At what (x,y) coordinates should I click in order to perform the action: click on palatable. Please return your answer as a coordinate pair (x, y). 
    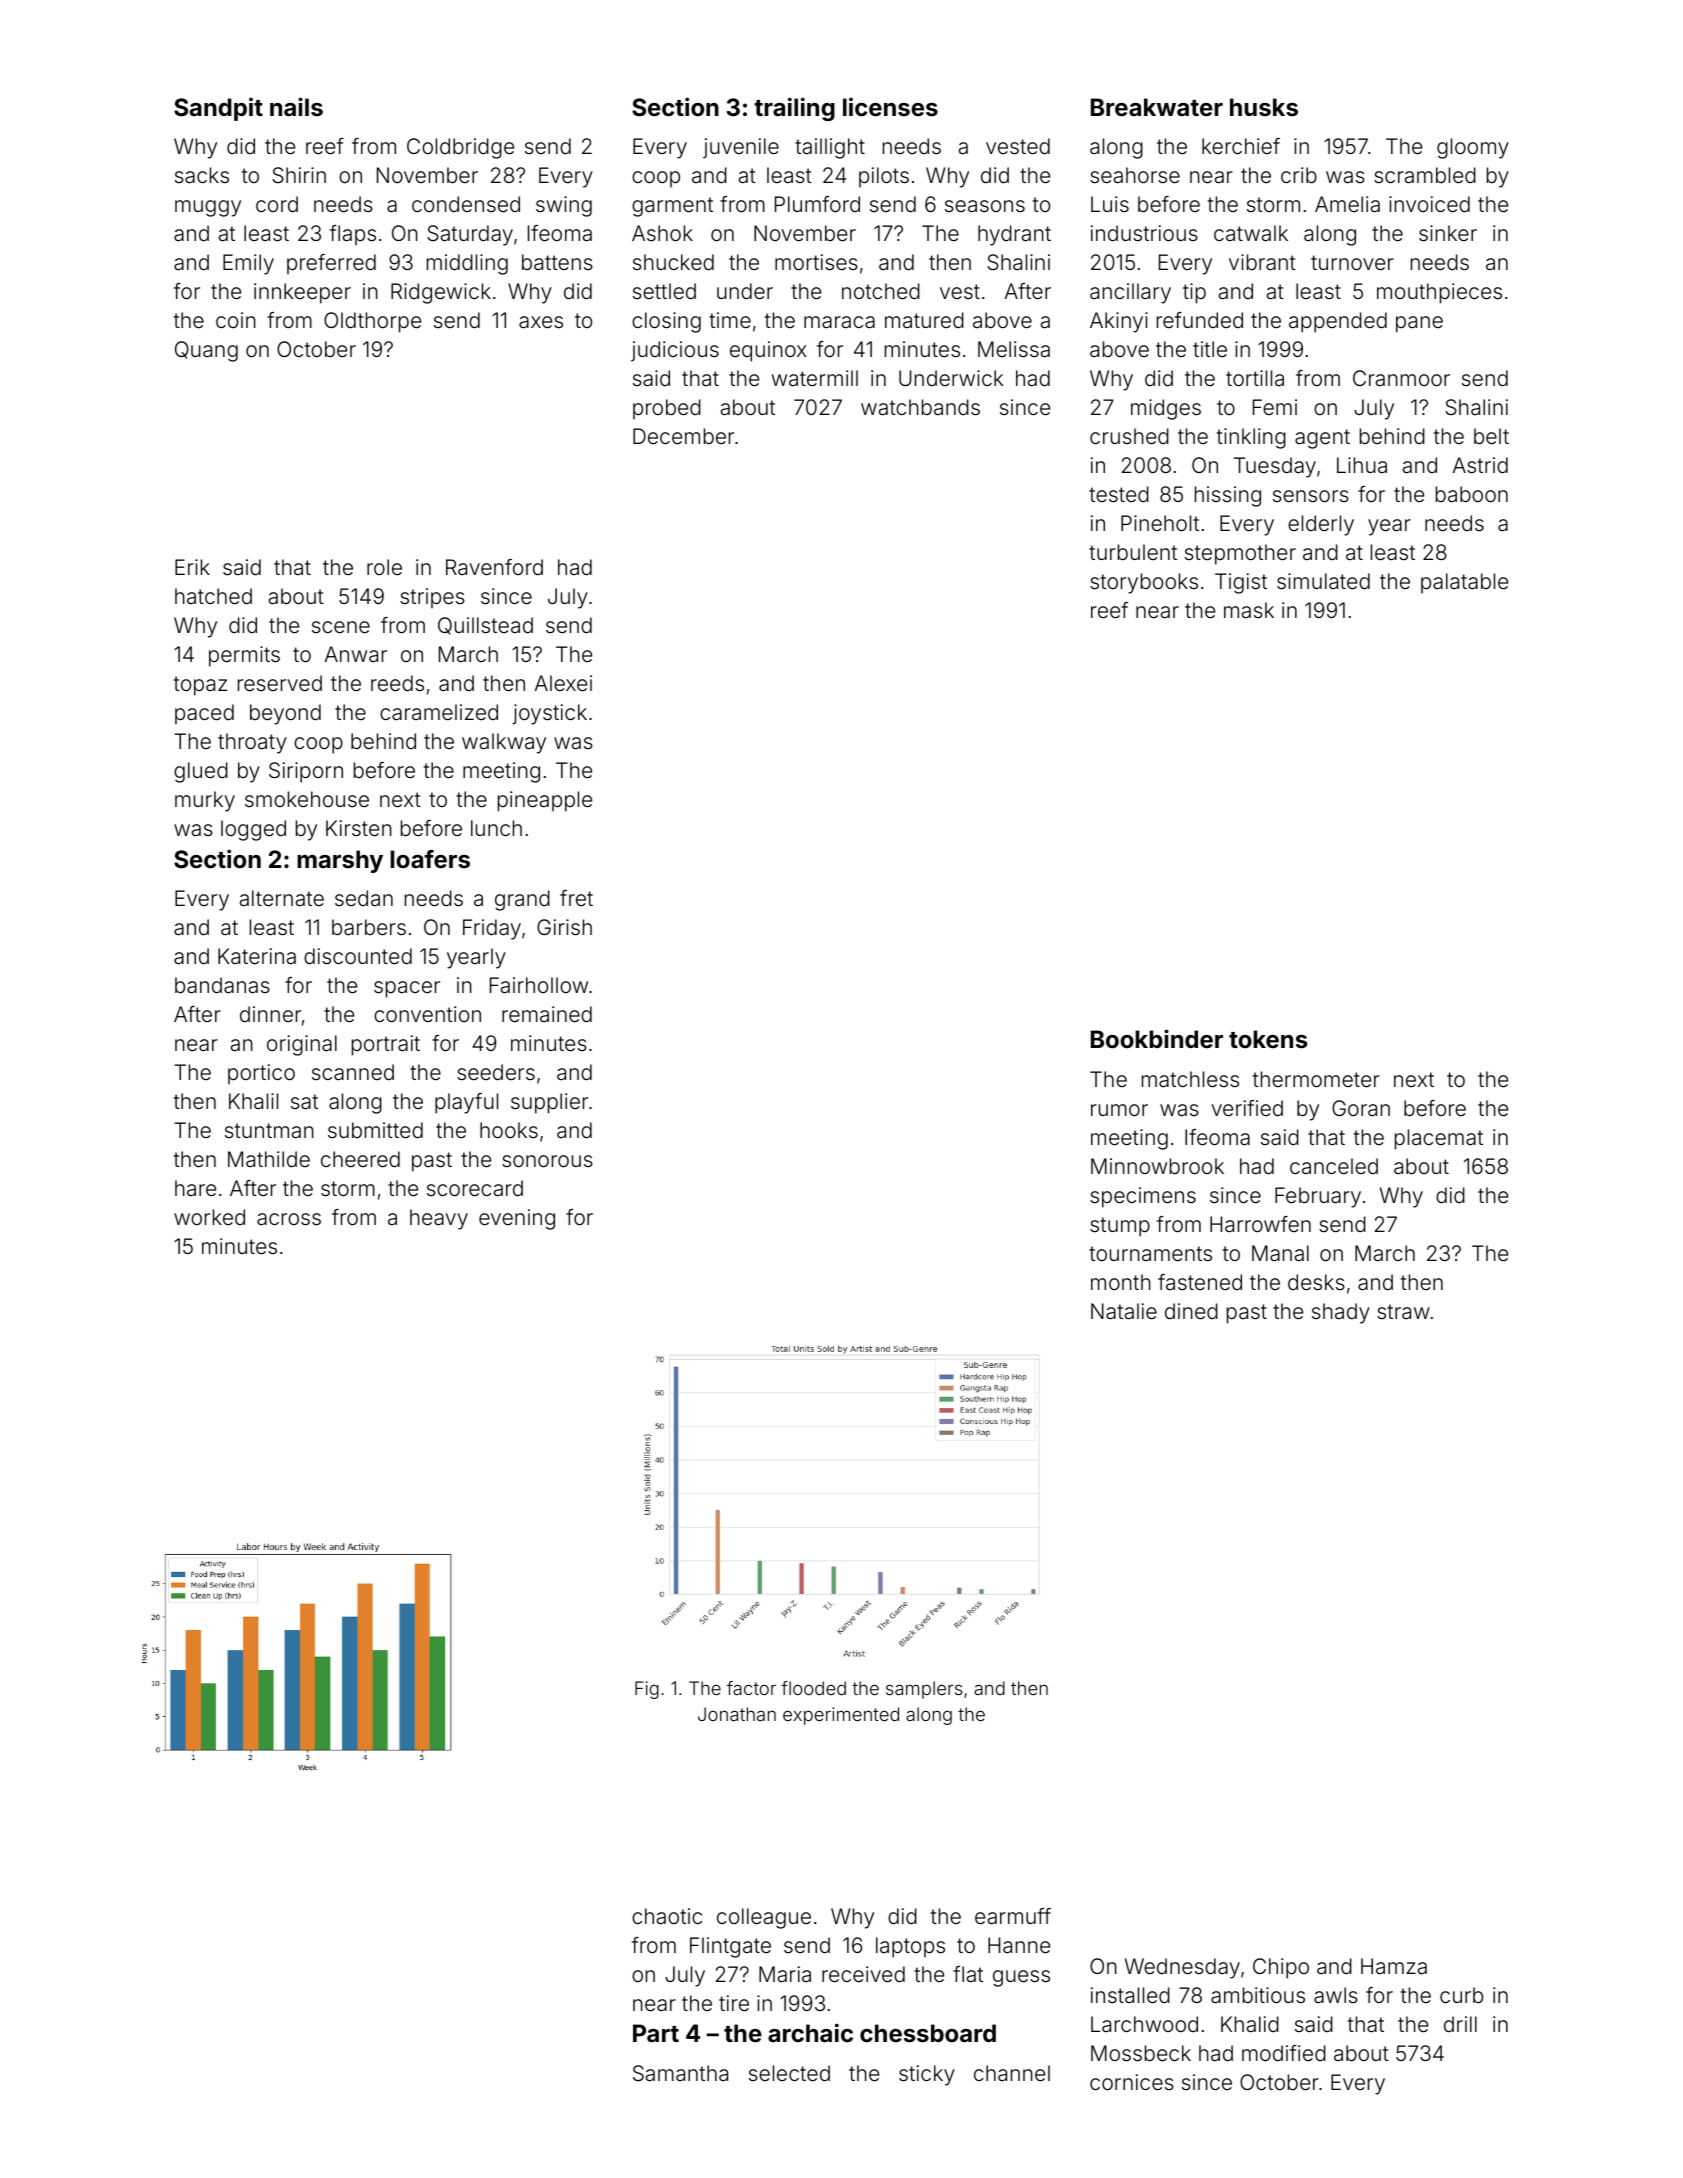
    Looking at the image, I should click on (1464, 583).
